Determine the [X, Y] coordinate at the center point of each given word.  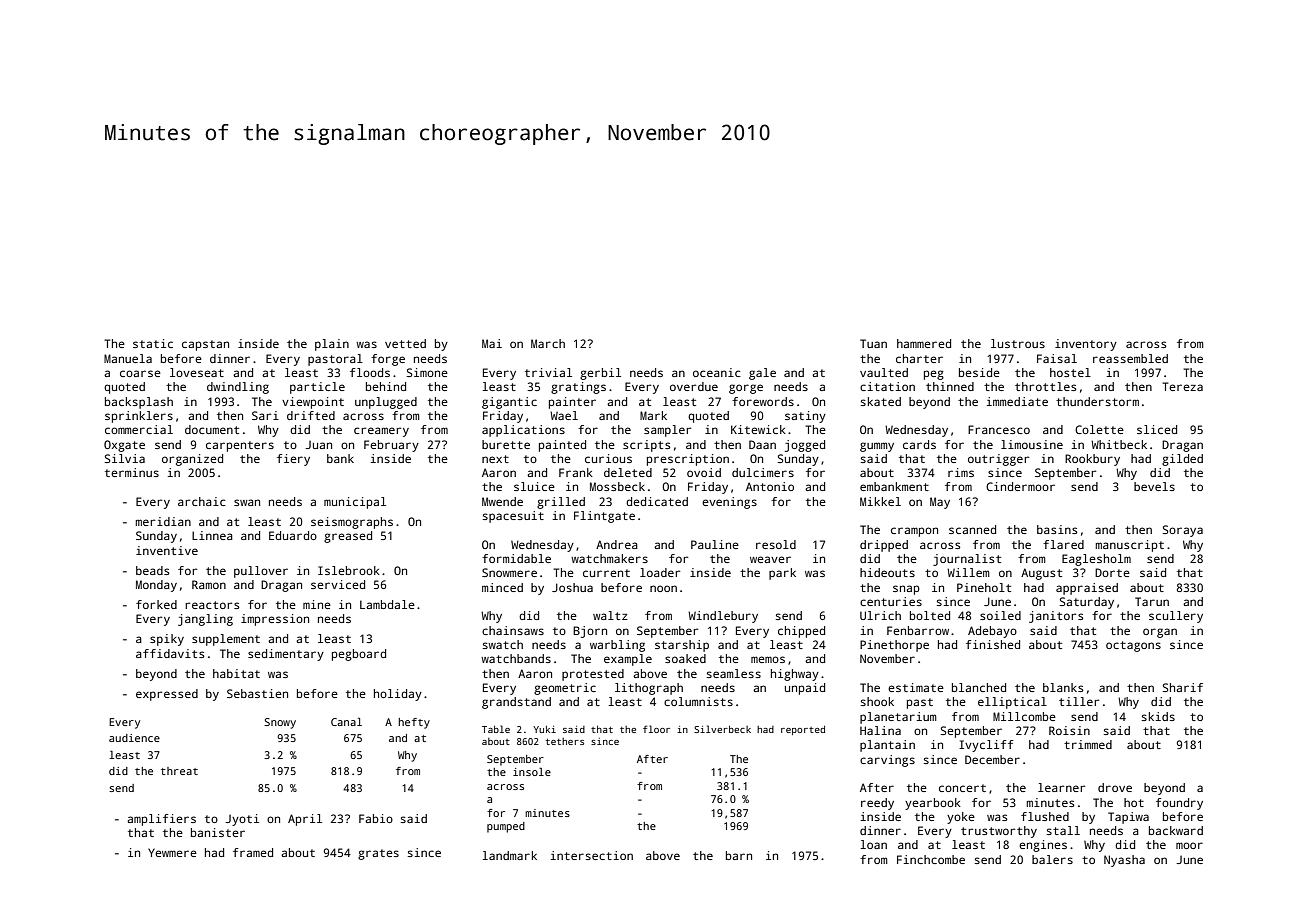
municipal [355, 503]
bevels [1154, 486]
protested [593, 675]
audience [134, 738]
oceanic [717, 372]
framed [253, 852]
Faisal [1057, 358]
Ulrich [880, 615]
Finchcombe [931, 859]
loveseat [197, 372]
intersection [592, 855]
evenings [729, 503]
